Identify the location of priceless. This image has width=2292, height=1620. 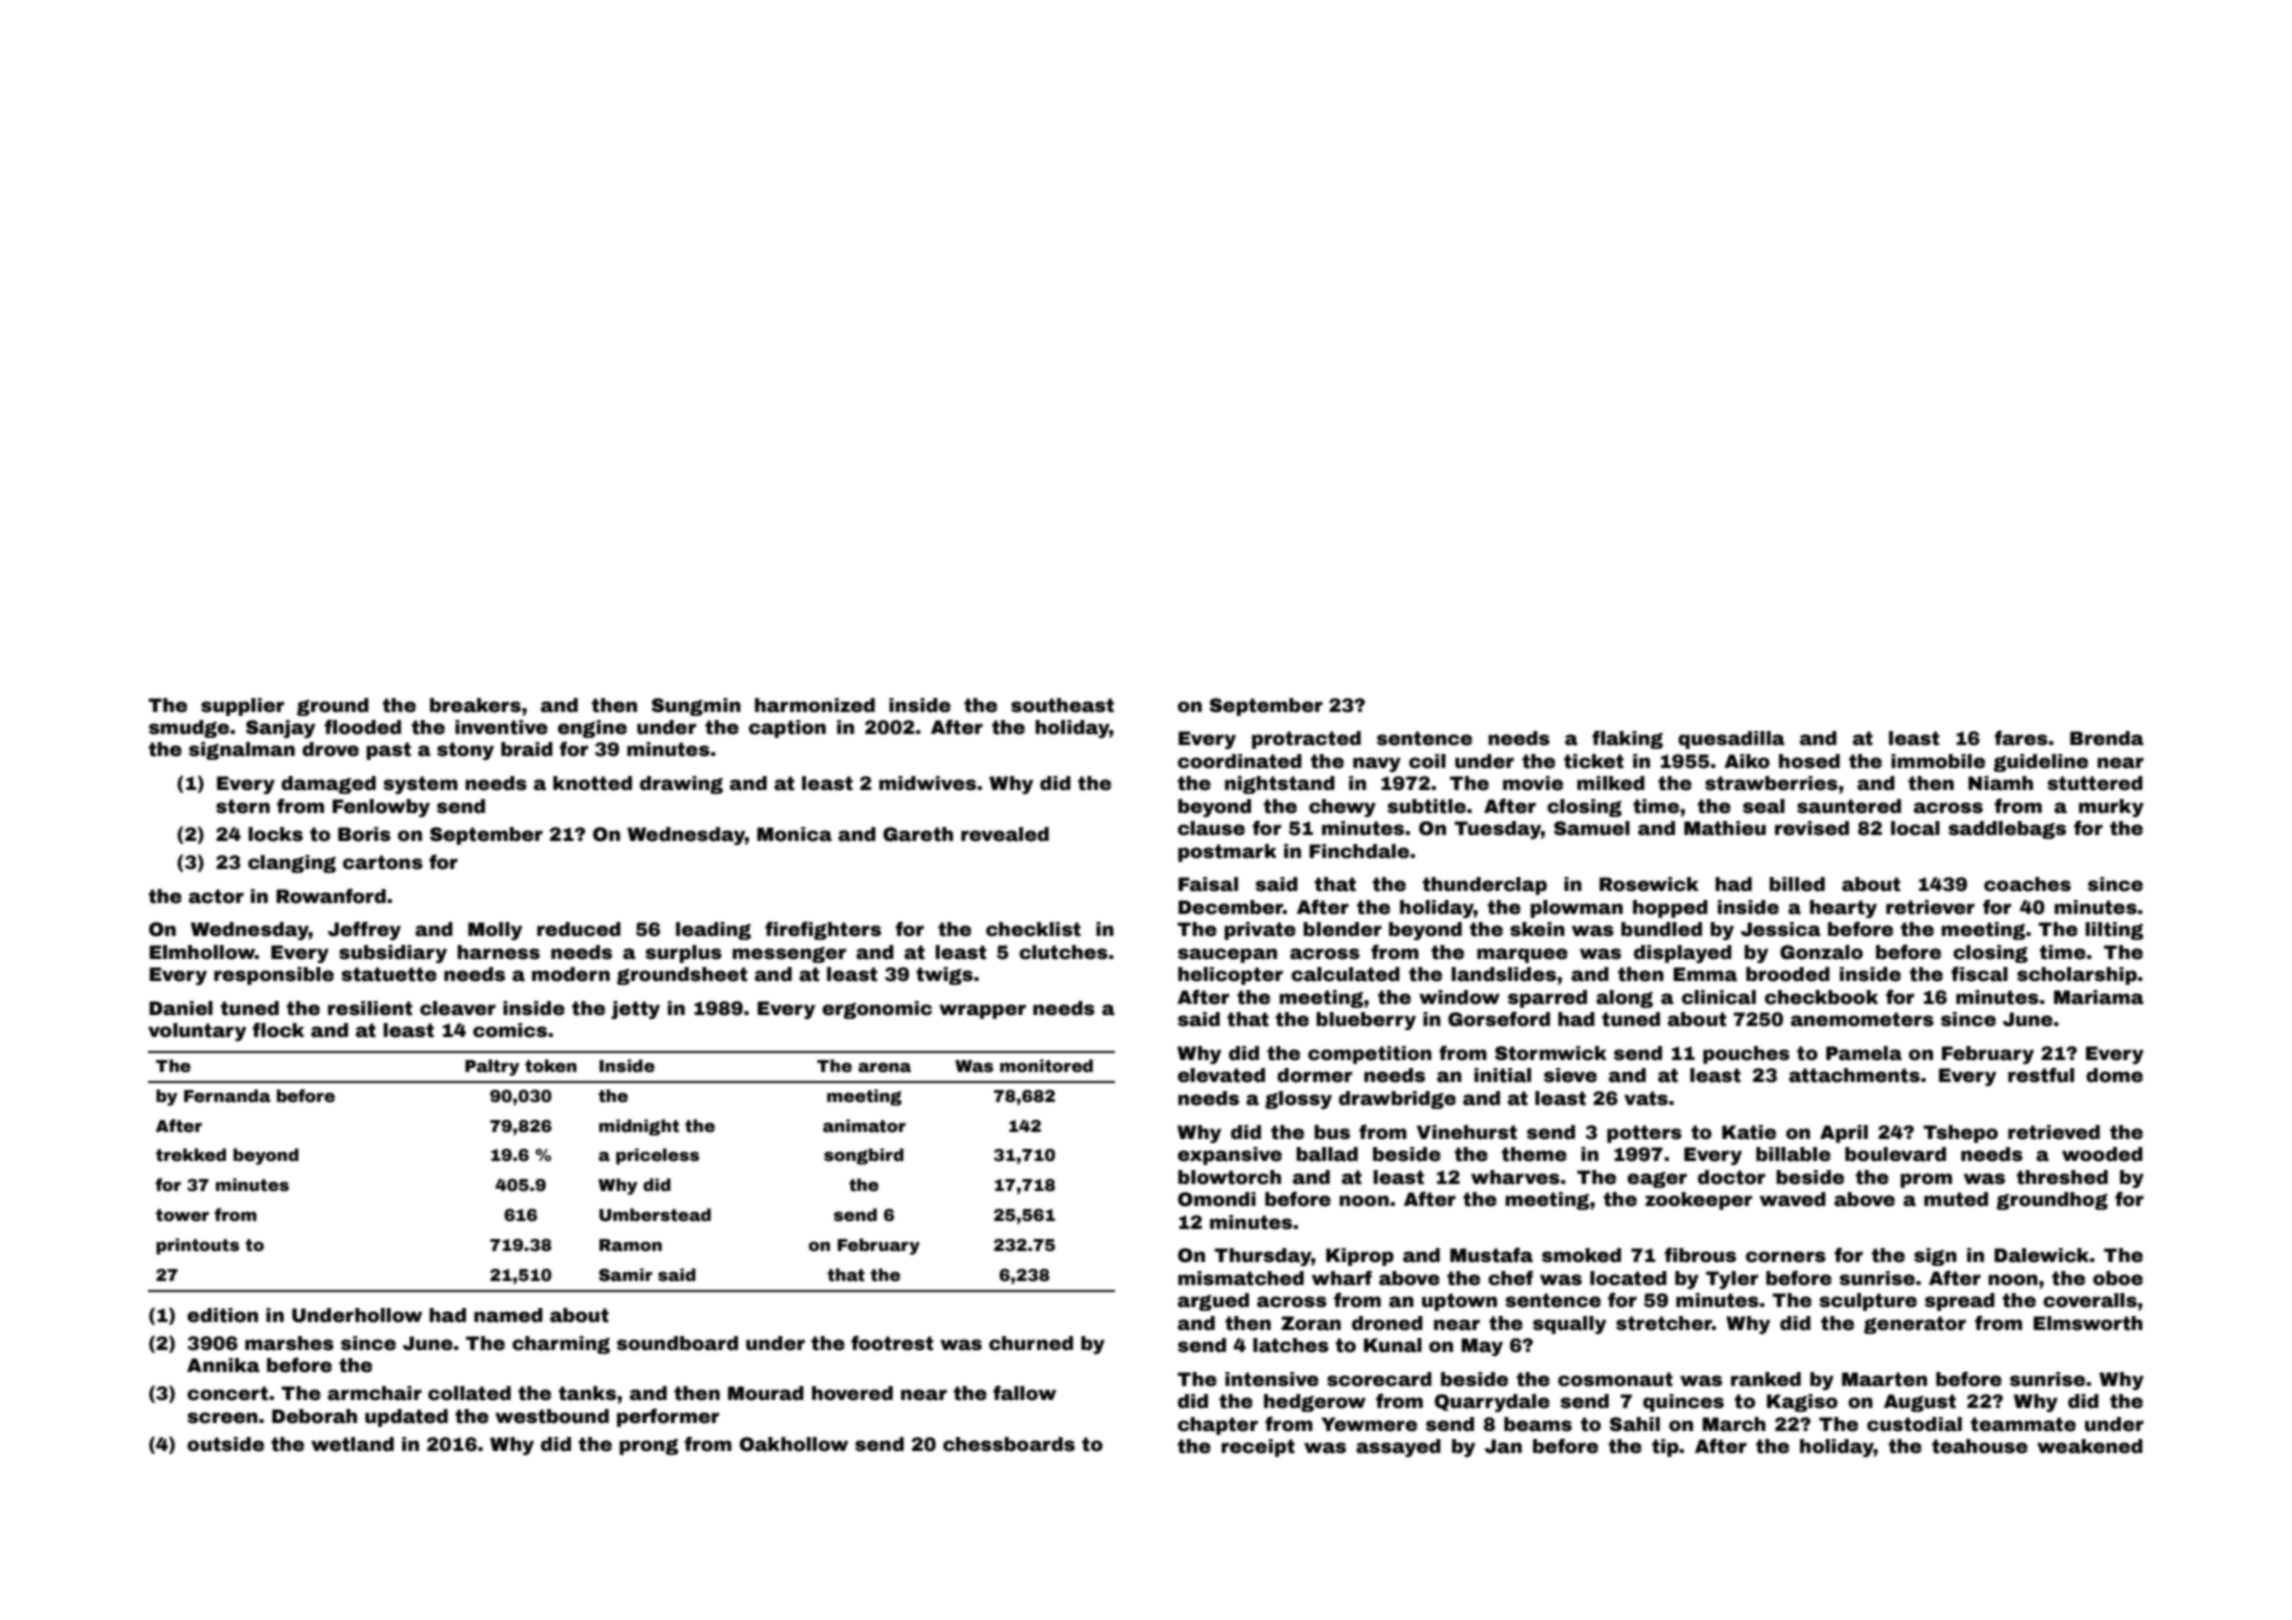
(657, 1156).
